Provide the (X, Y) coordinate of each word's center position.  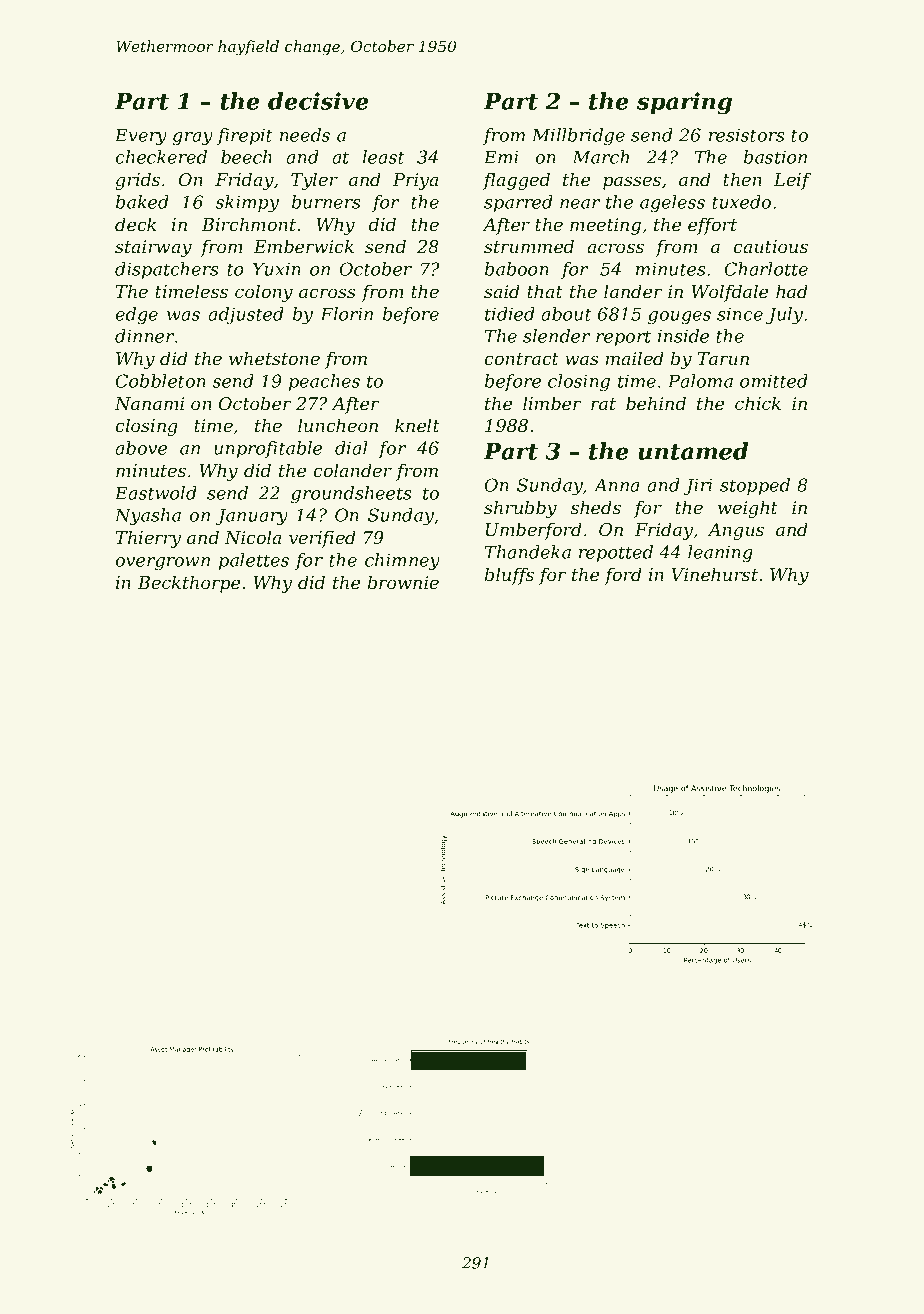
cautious (771, 246)
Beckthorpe (189, 584)
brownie (403, 582)
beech (246, 157)
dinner (144, 336)
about (566, 314)
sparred (518, 203)
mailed (635, 358)
